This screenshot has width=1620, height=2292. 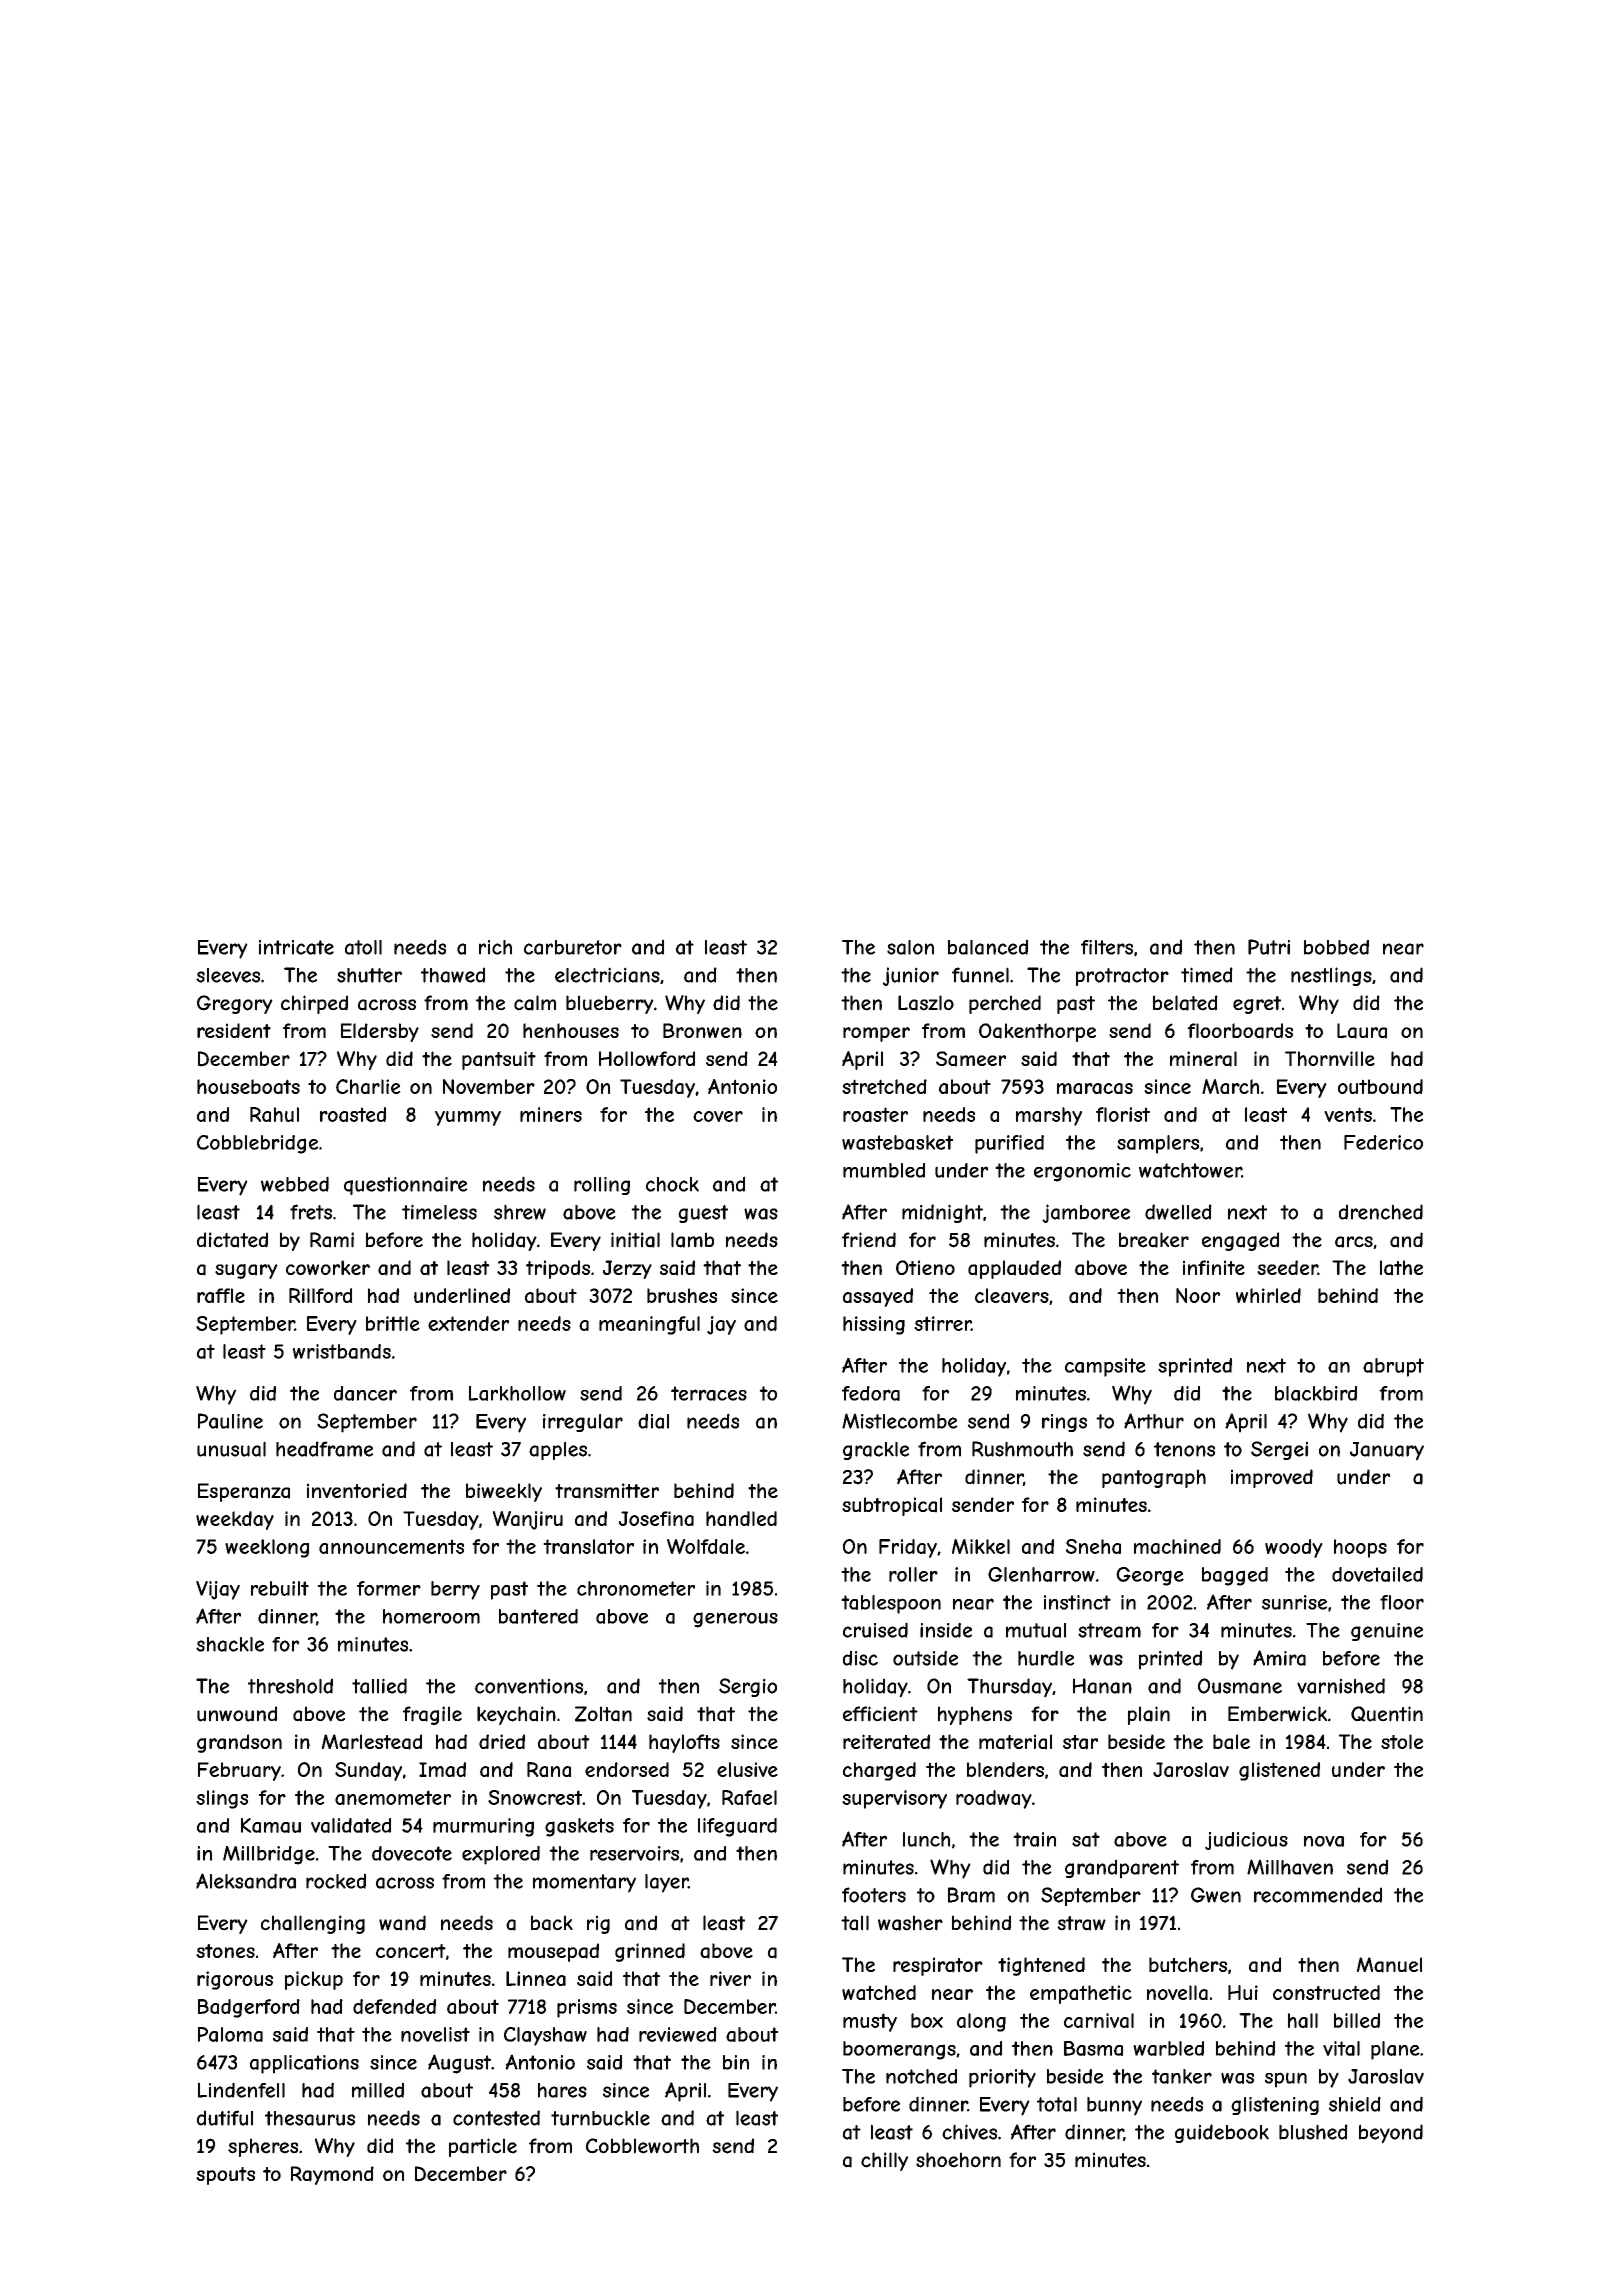 I want to click on fedora, so click(x=871, y=1393).
